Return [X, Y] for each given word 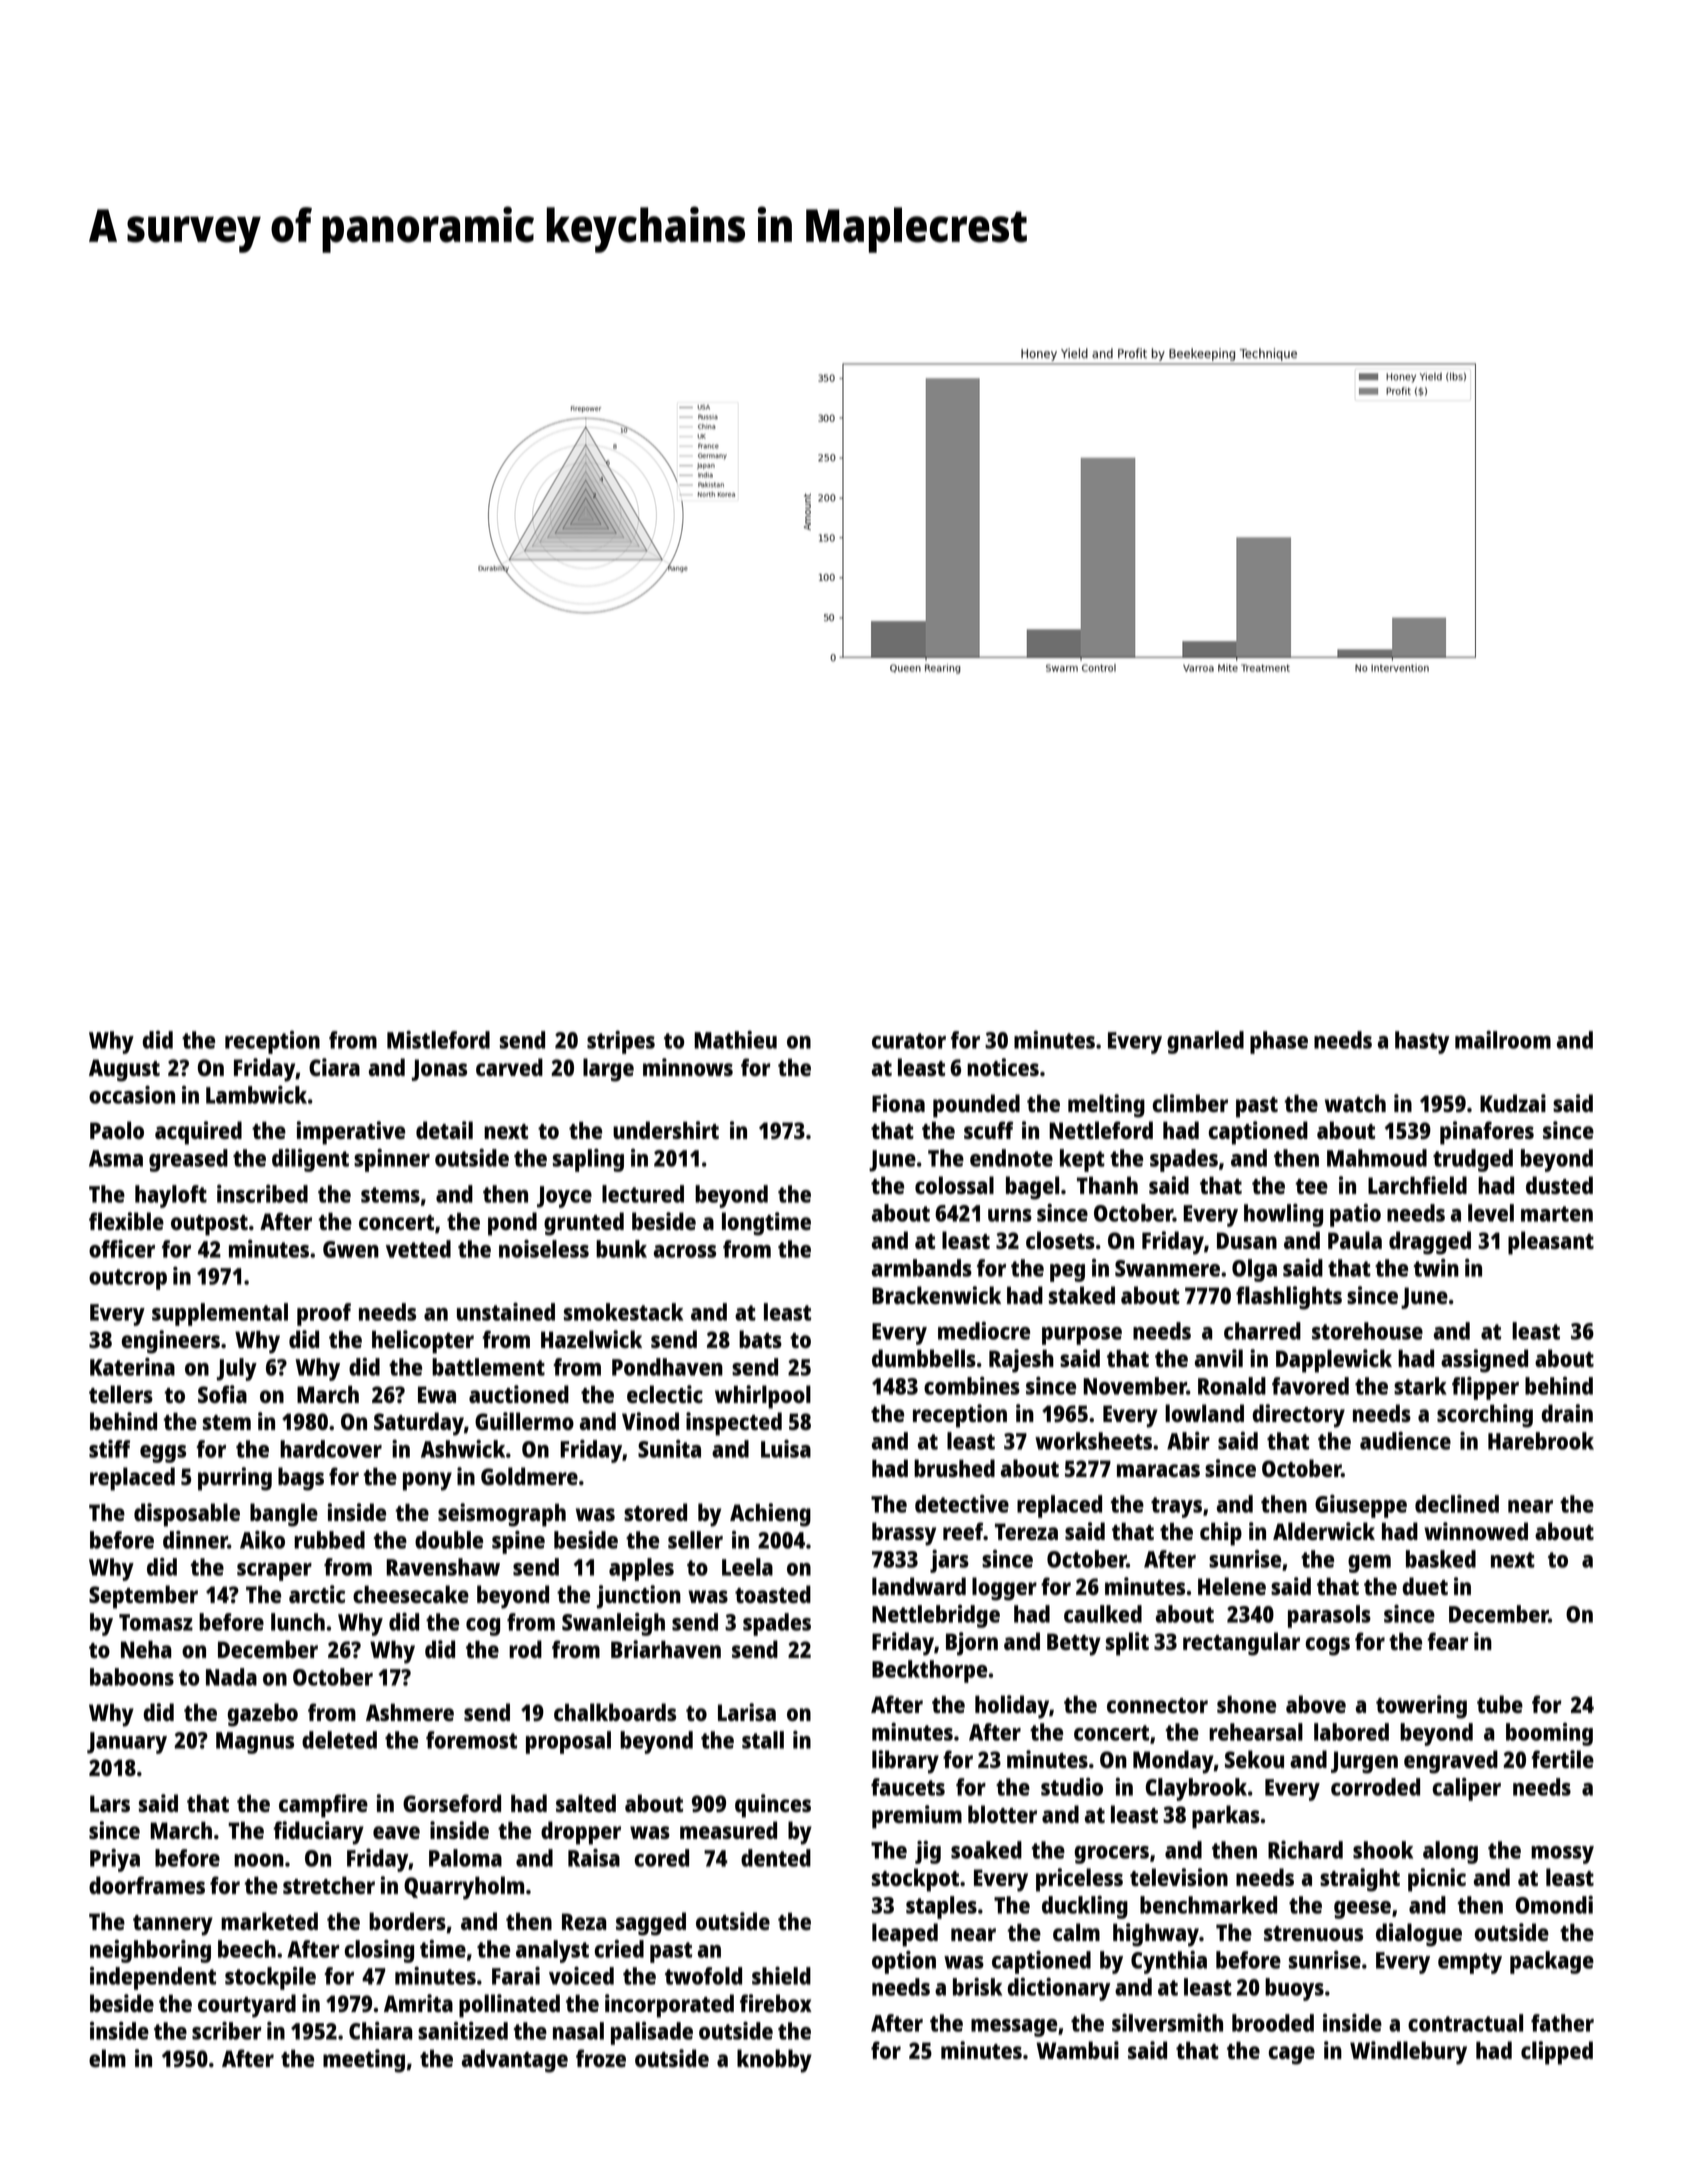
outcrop [128, 1279]
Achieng [770, 1515]
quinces [773, 1806]
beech [247, 1949]
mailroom [1503, 1039]
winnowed [1476, 1531]
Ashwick [463, 1448]
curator [909, 1041]
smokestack [623, 1312]
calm [1076, 1932]
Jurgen [1364, 1762]
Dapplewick [1334, 1361]
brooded [1273, 2023]
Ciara [334, 1067]
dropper [581, 1833]
